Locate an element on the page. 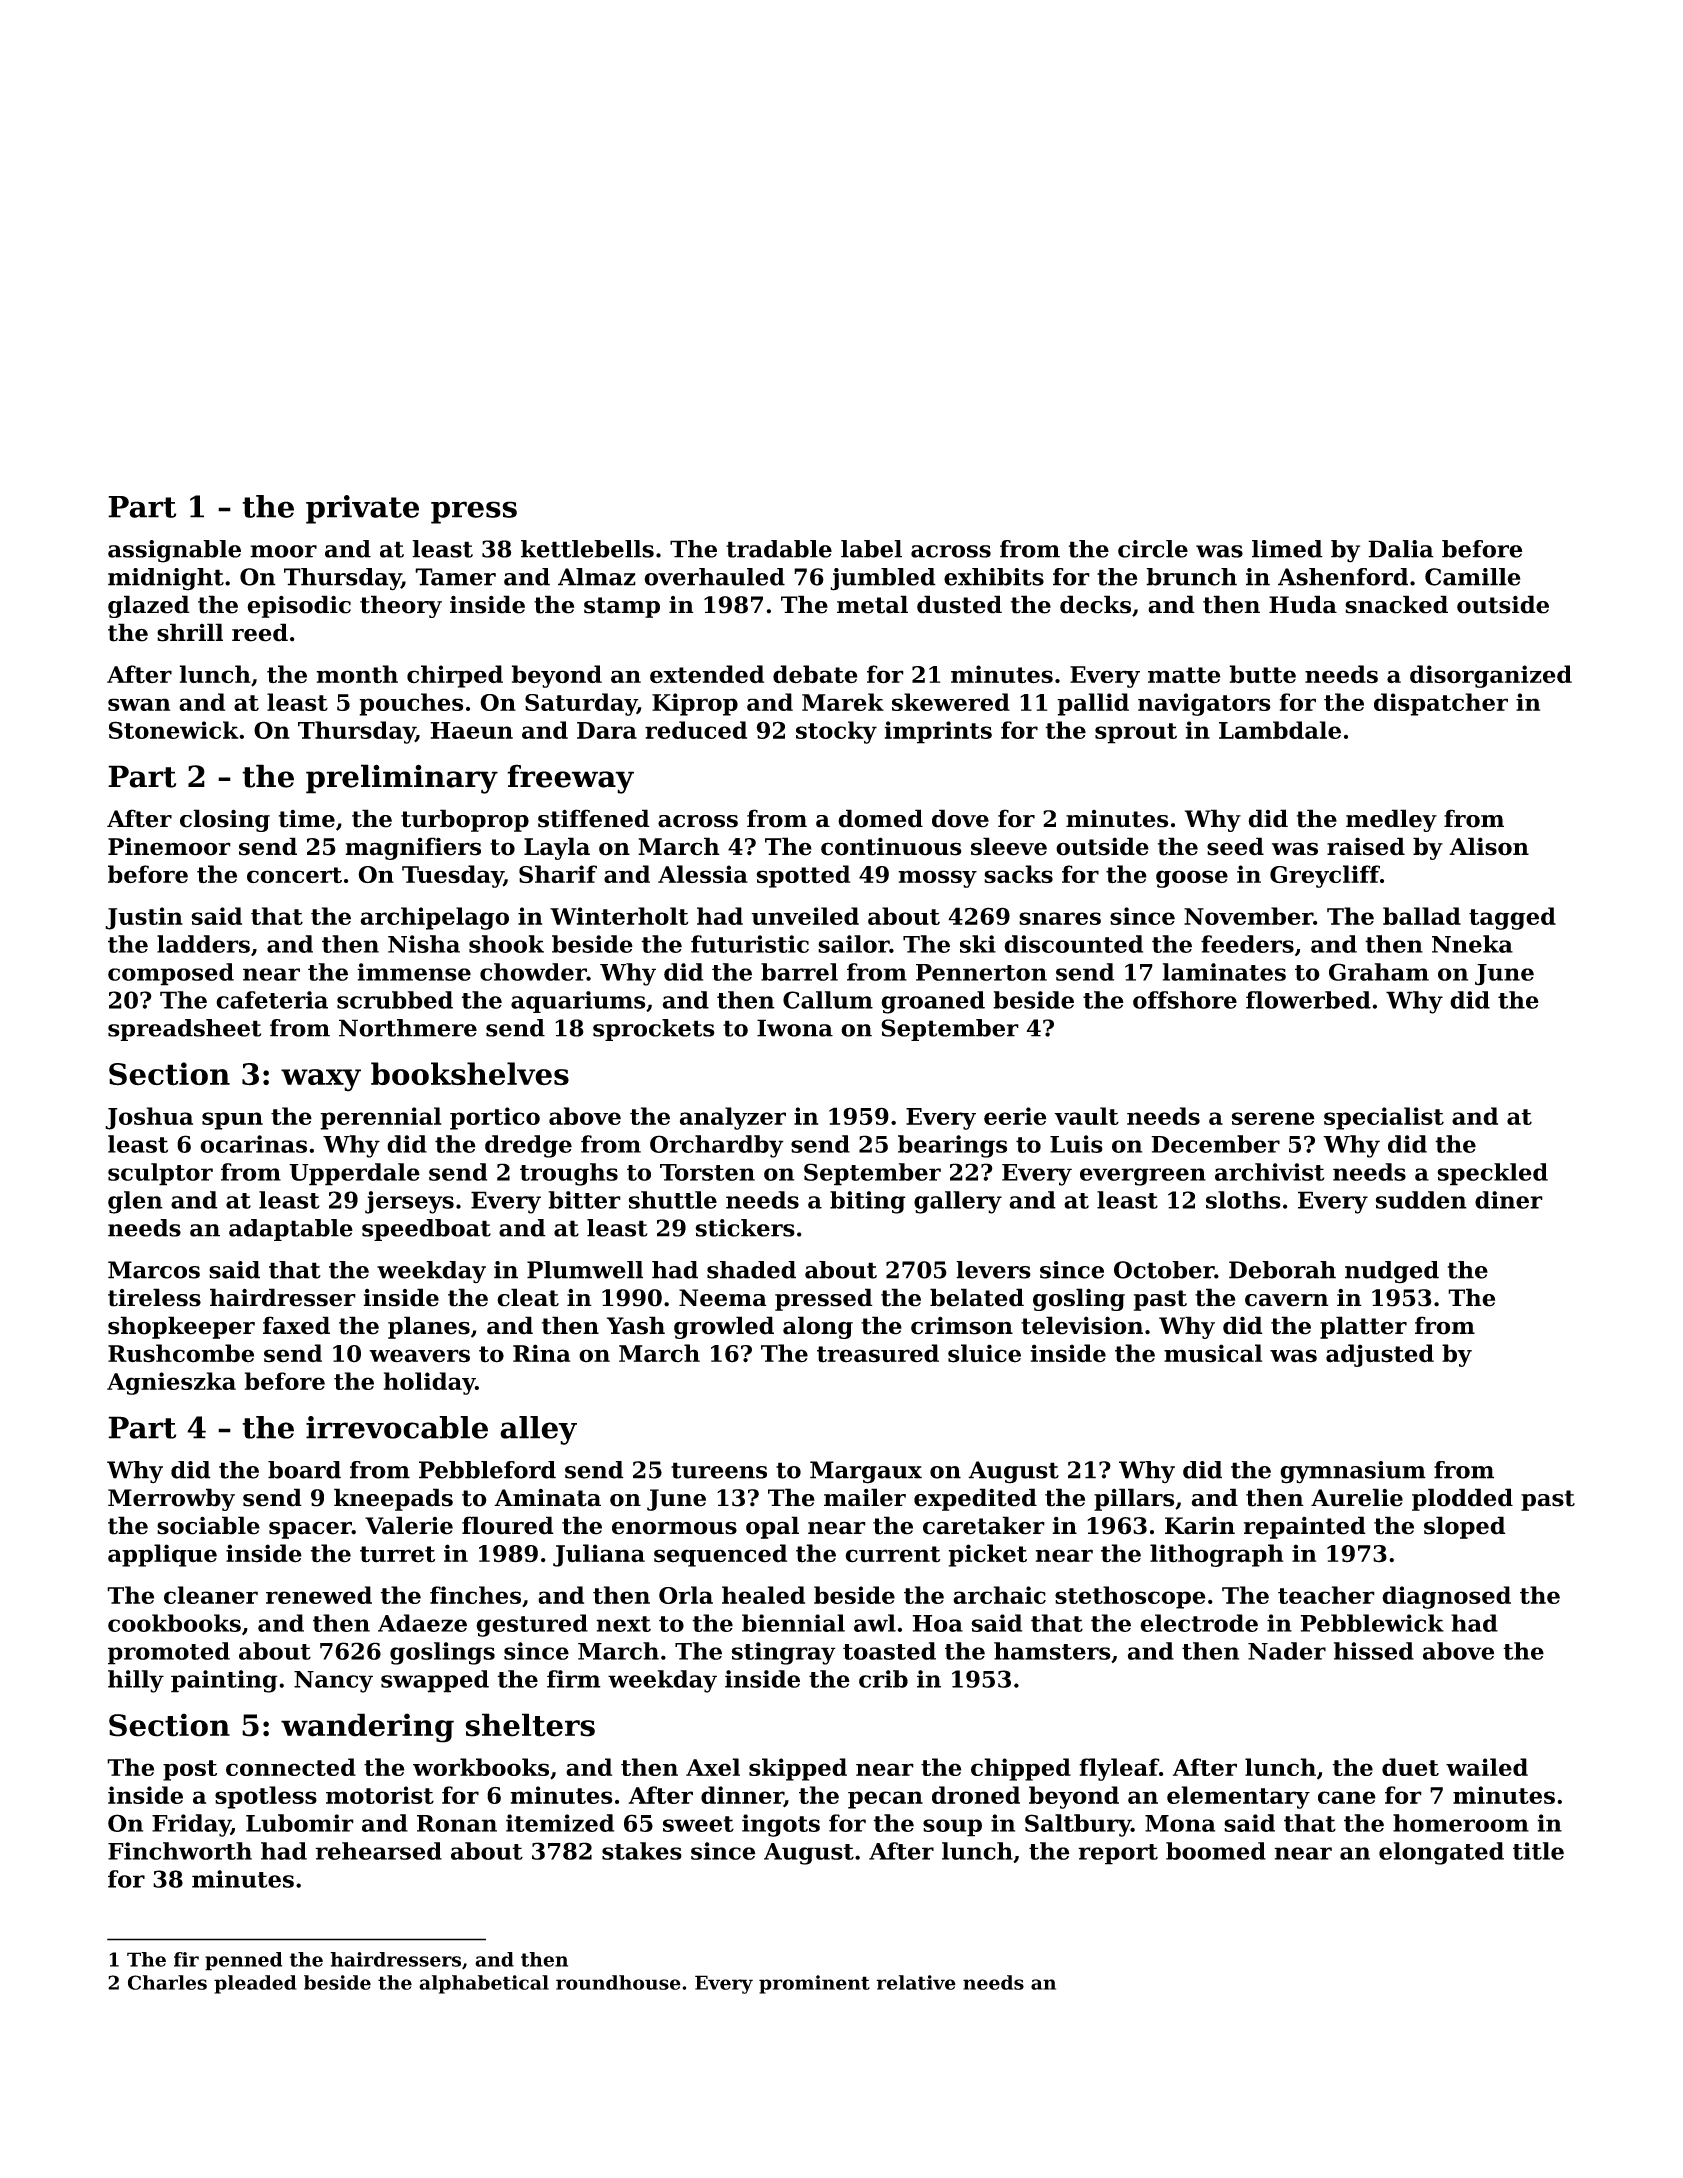 Image resolution: width=1683 pixels, height=2178 pixels. circle is located at coordinates (1153, 549).
